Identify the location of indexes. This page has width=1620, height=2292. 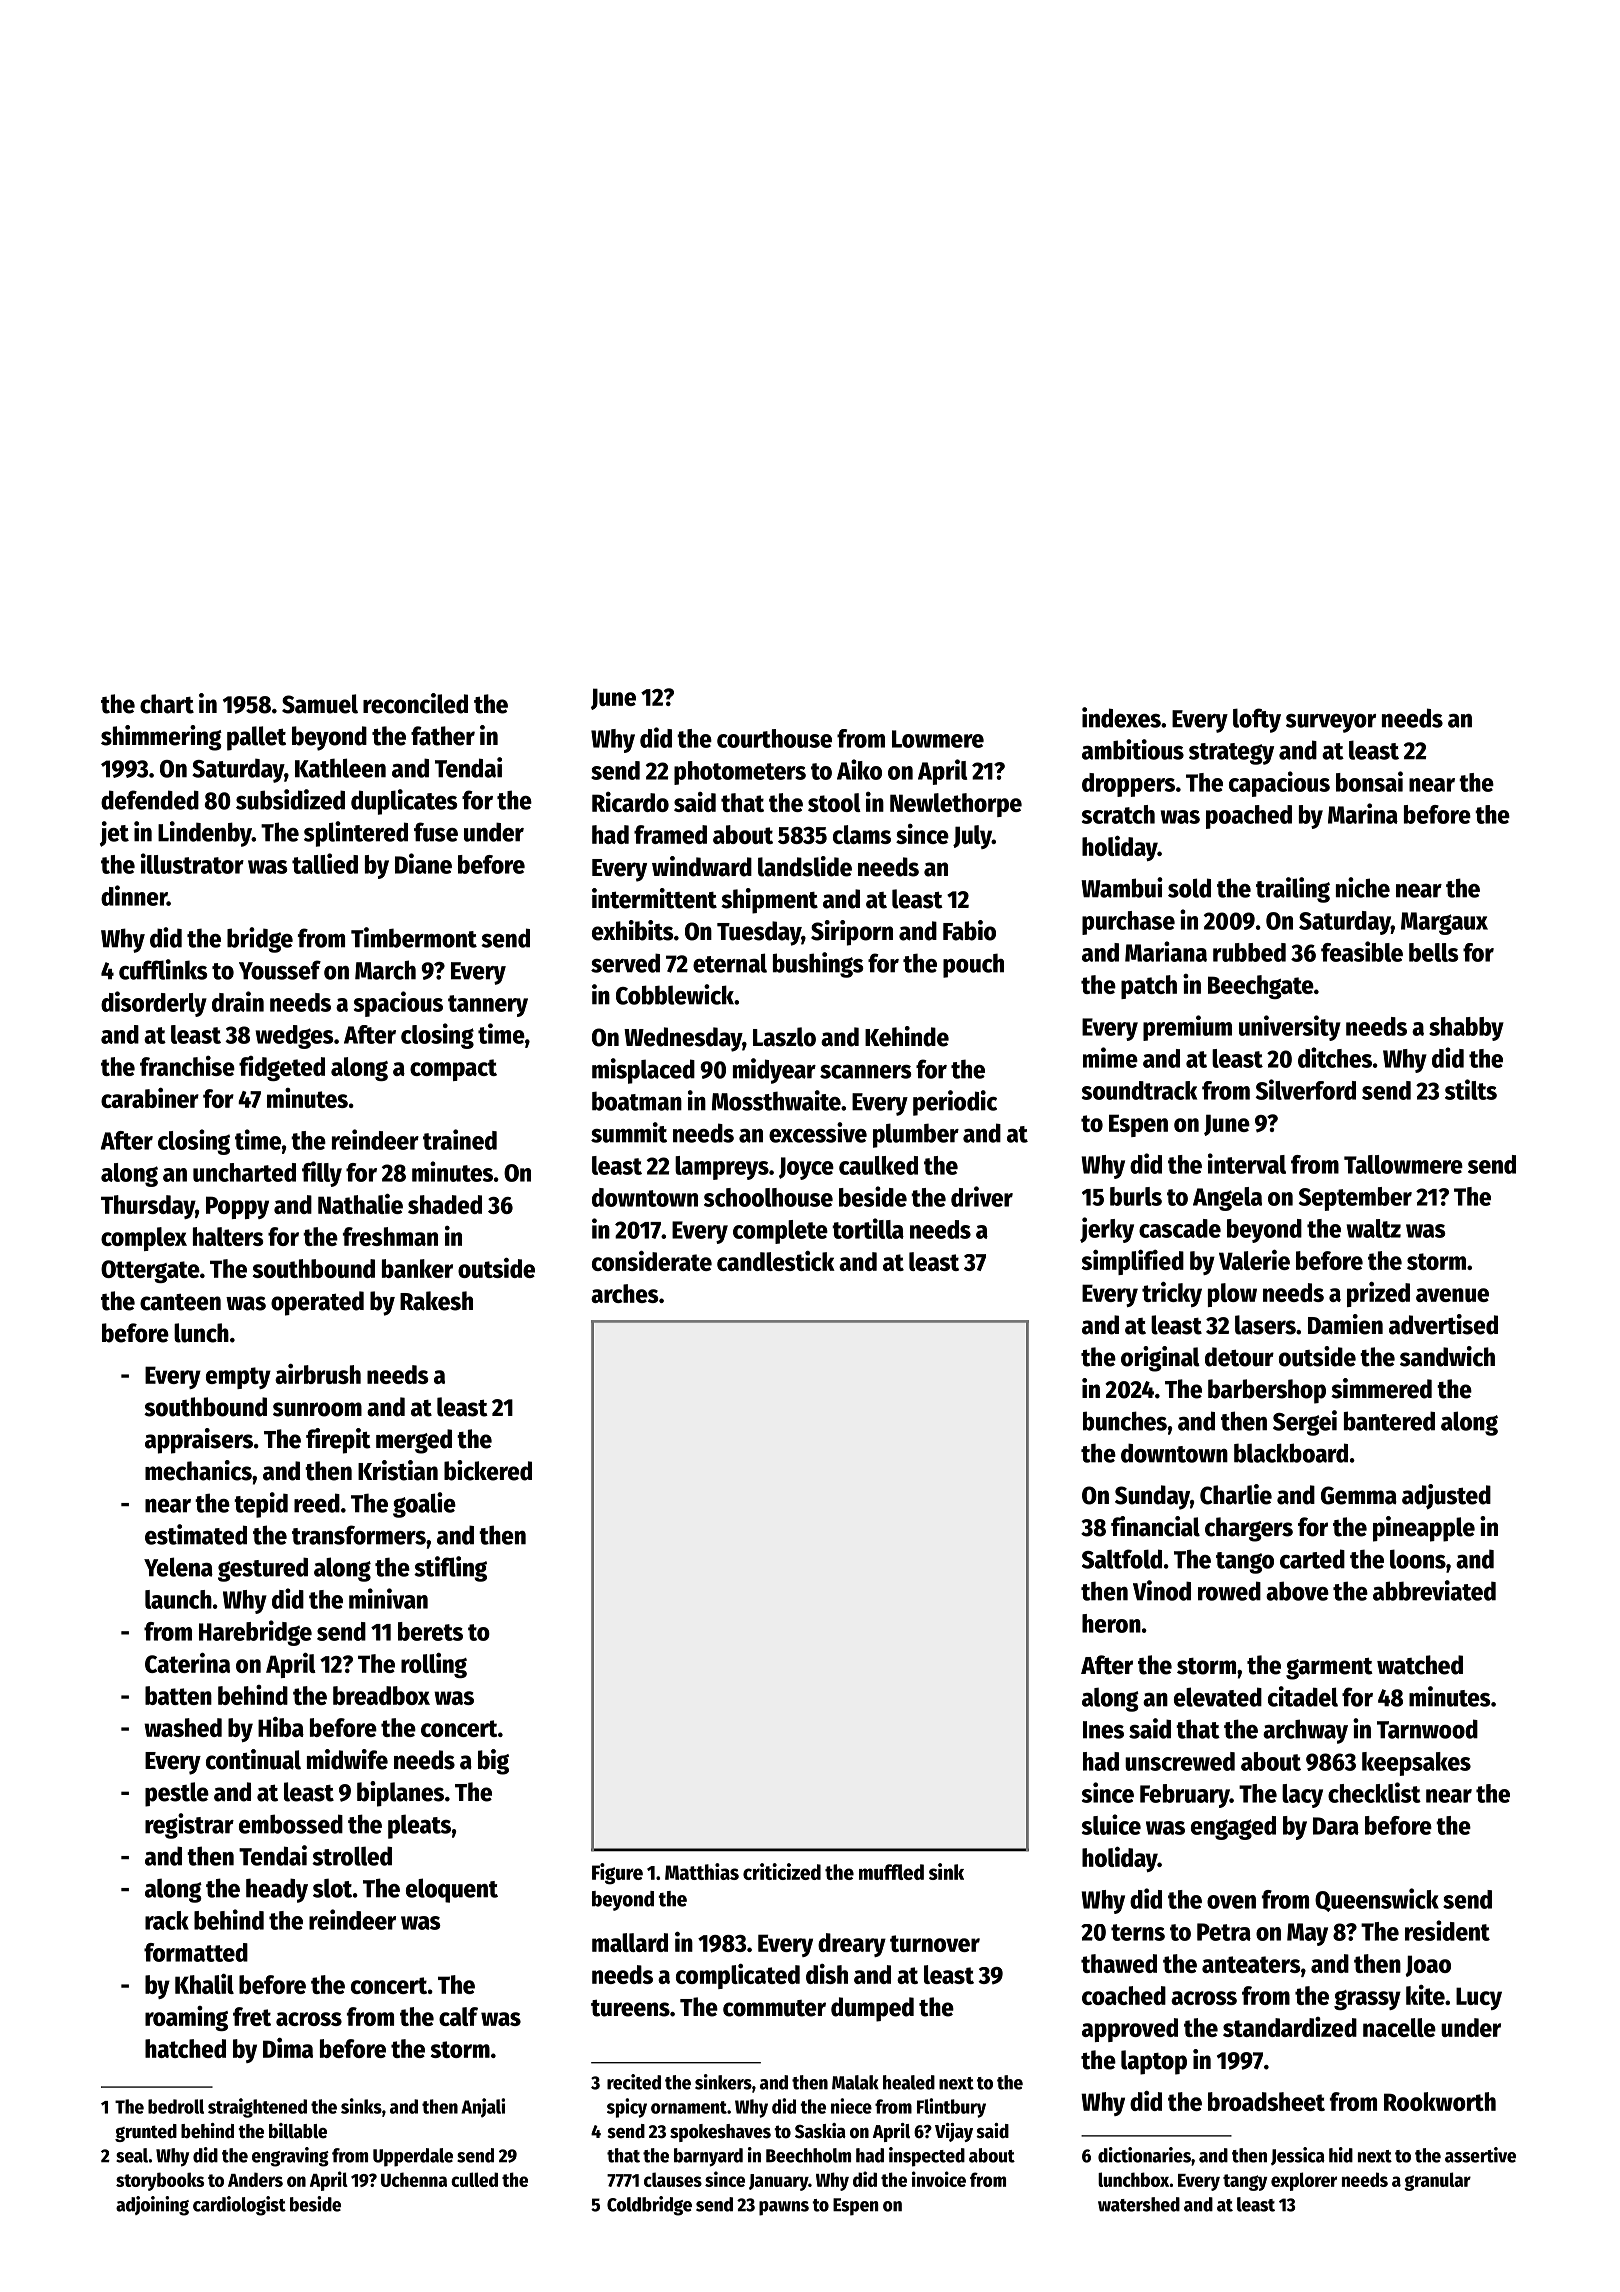
(1121, 717).
